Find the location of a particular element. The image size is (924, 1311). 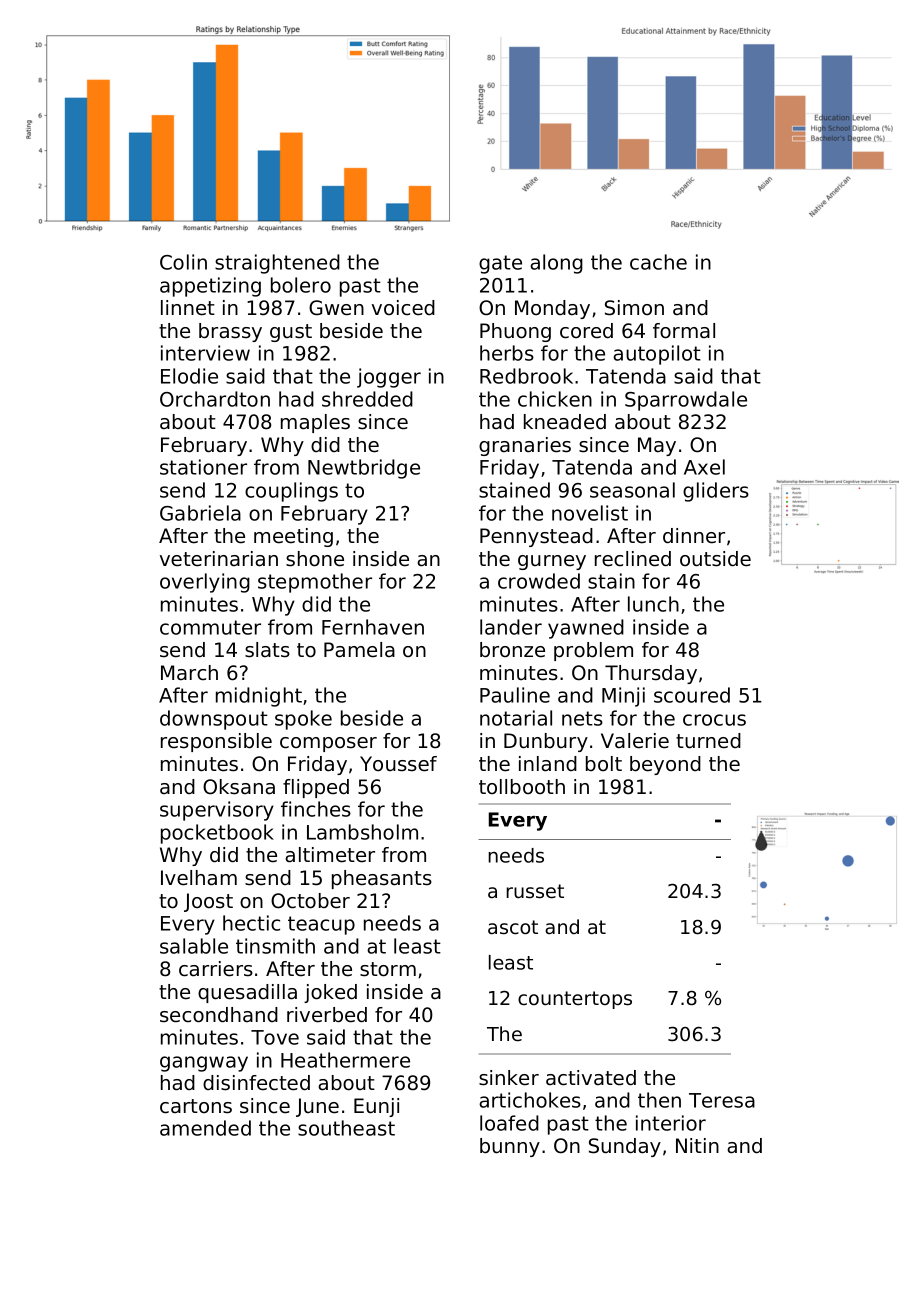

cartons is located at coordinates (196, 1106).
